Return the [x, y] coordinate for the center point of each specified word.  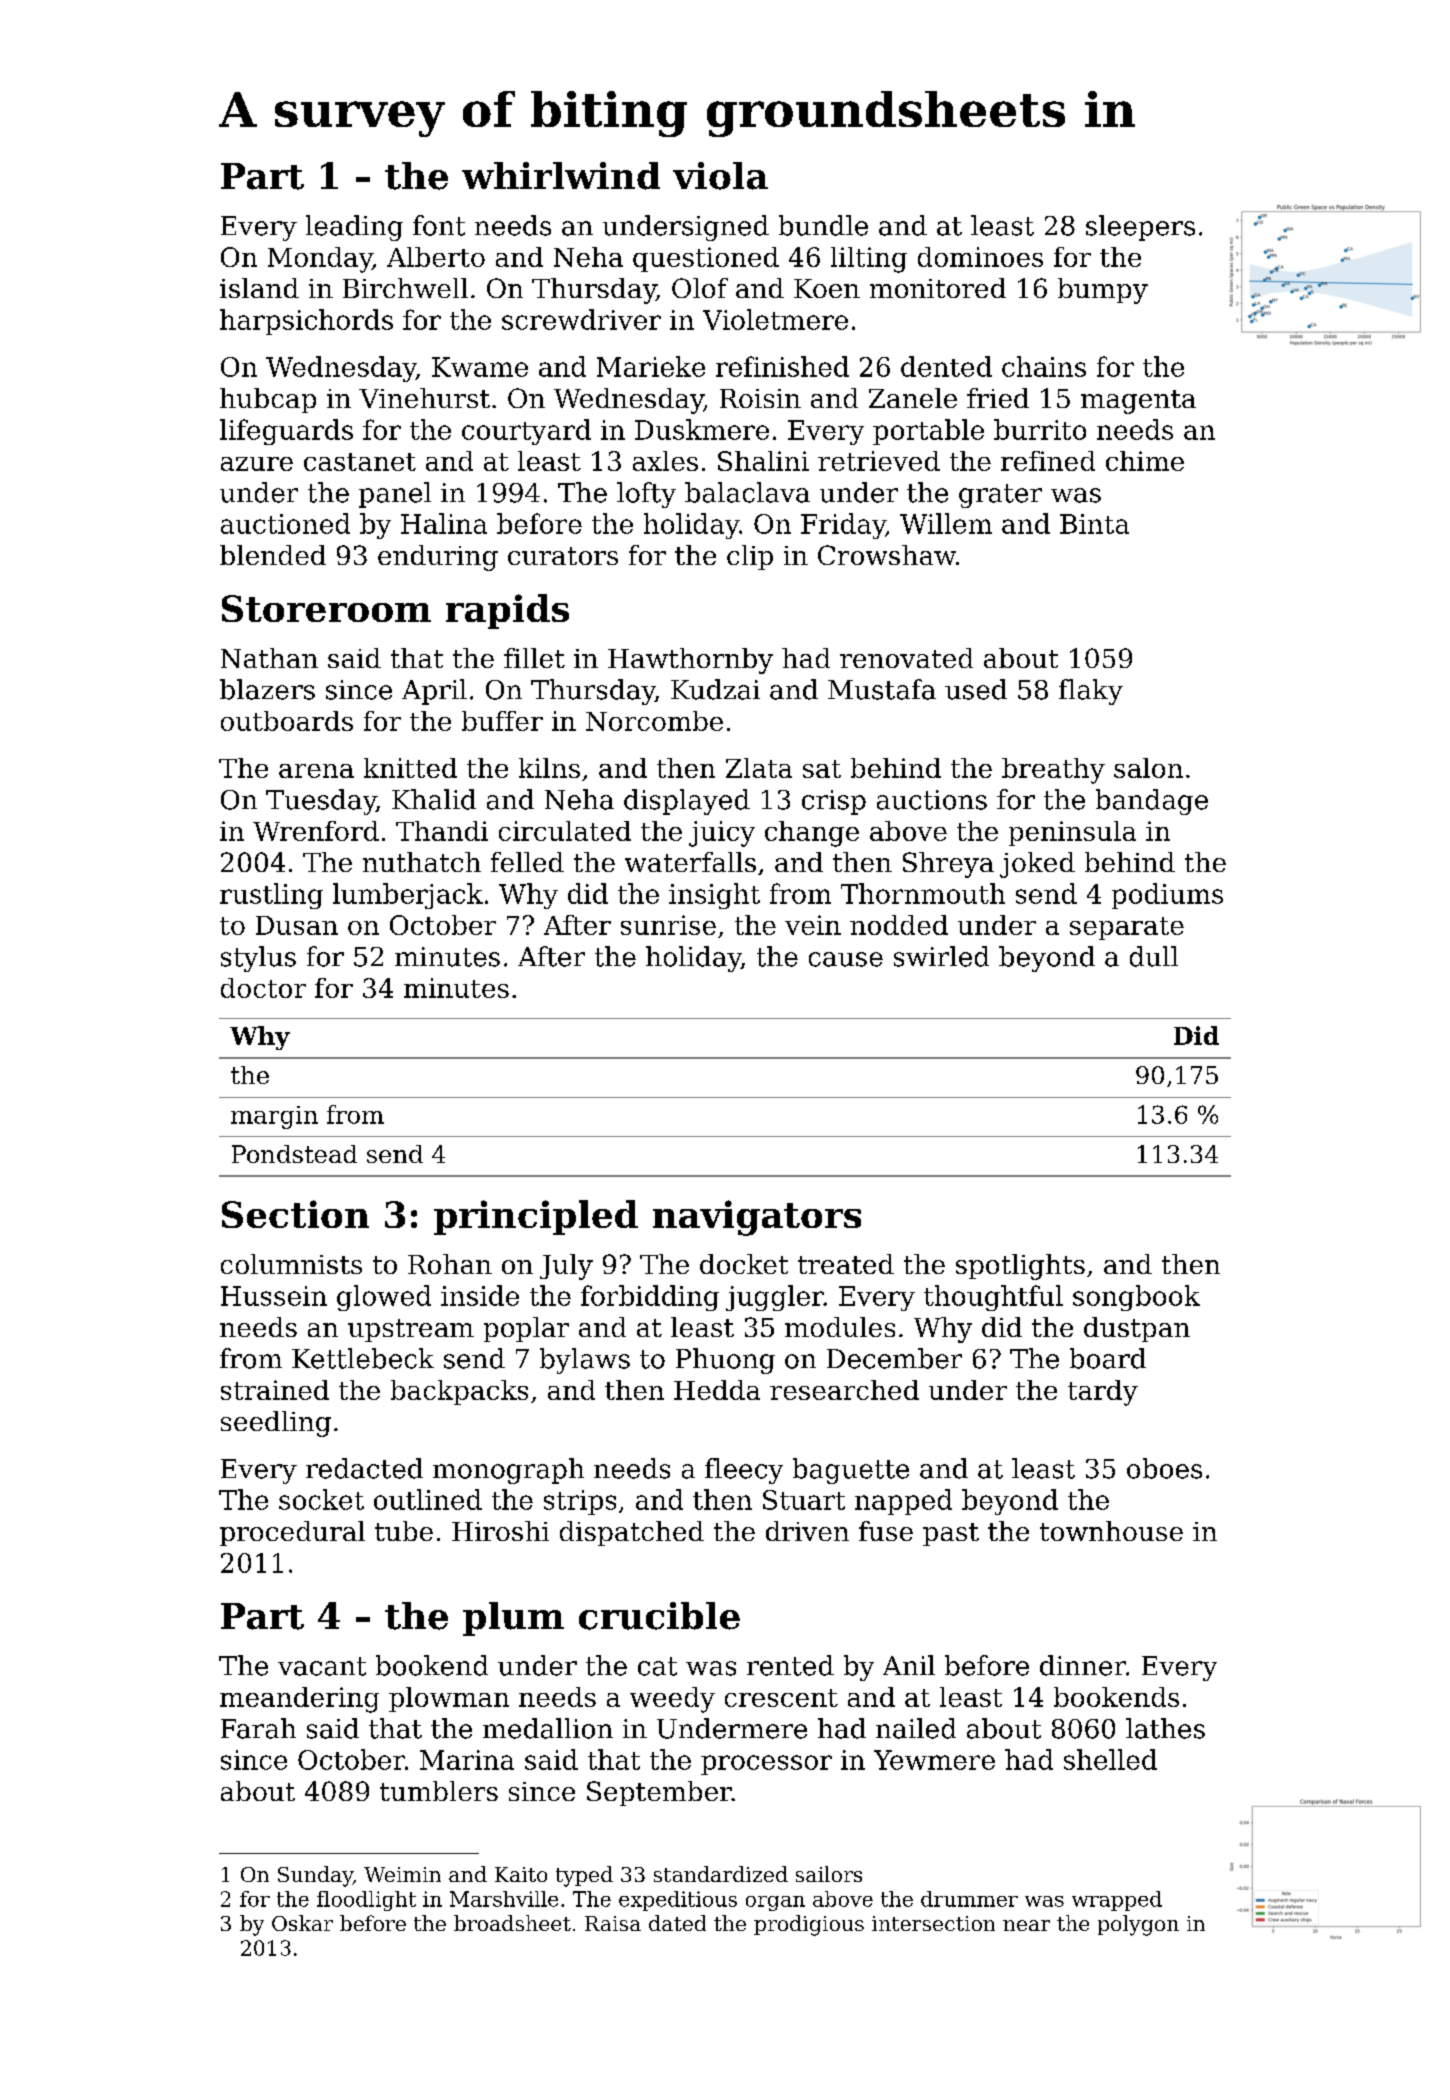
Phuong [725, 1361]
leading [354, 228]
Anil [909, 1665]
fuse [886, 1531]
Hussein [274, 1296]
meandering [299, 1700]
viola [720, 176]
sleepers [1140, 228]
